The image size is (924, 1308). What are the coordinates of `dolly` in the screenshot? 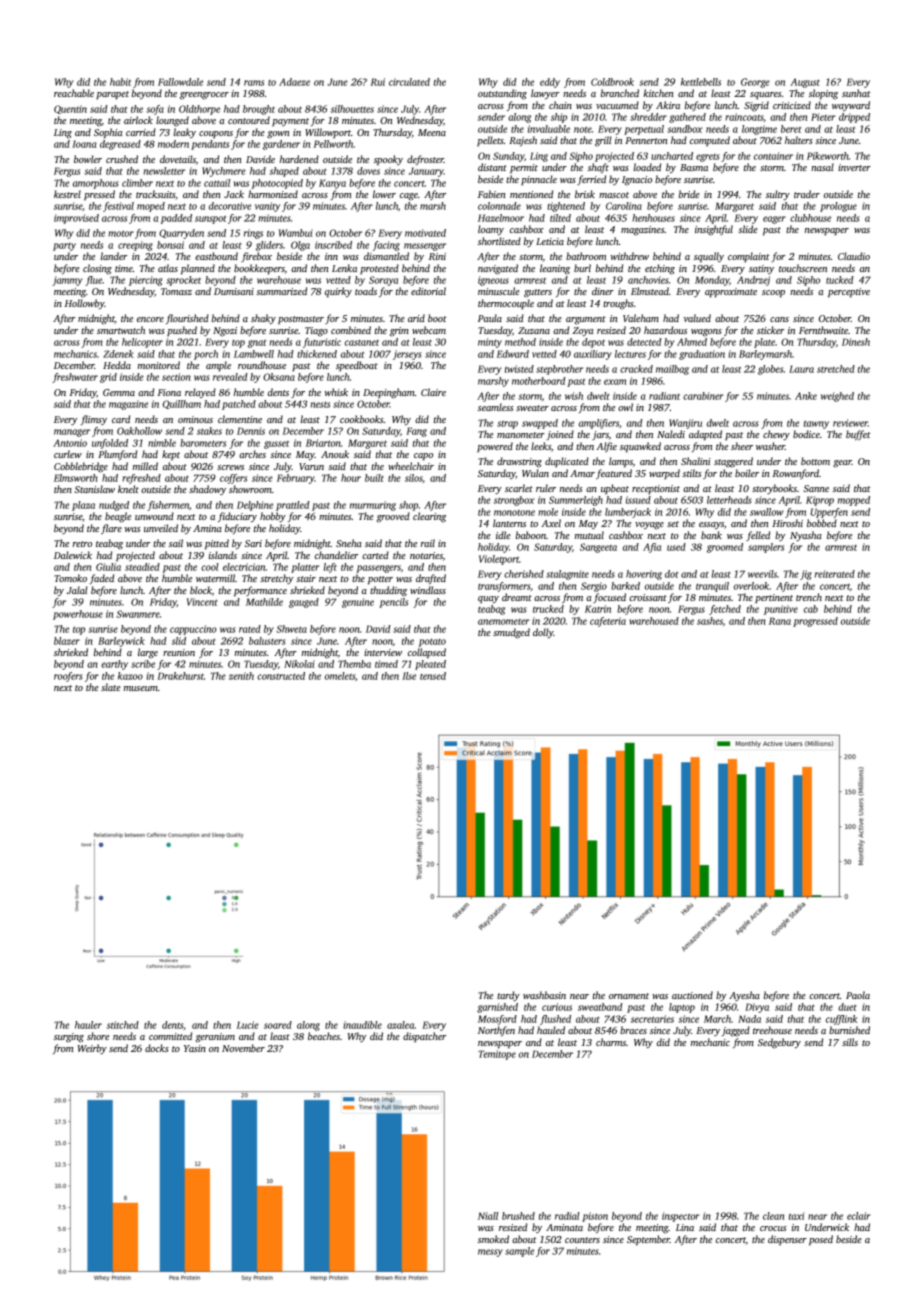 It's located at (543, 633).
